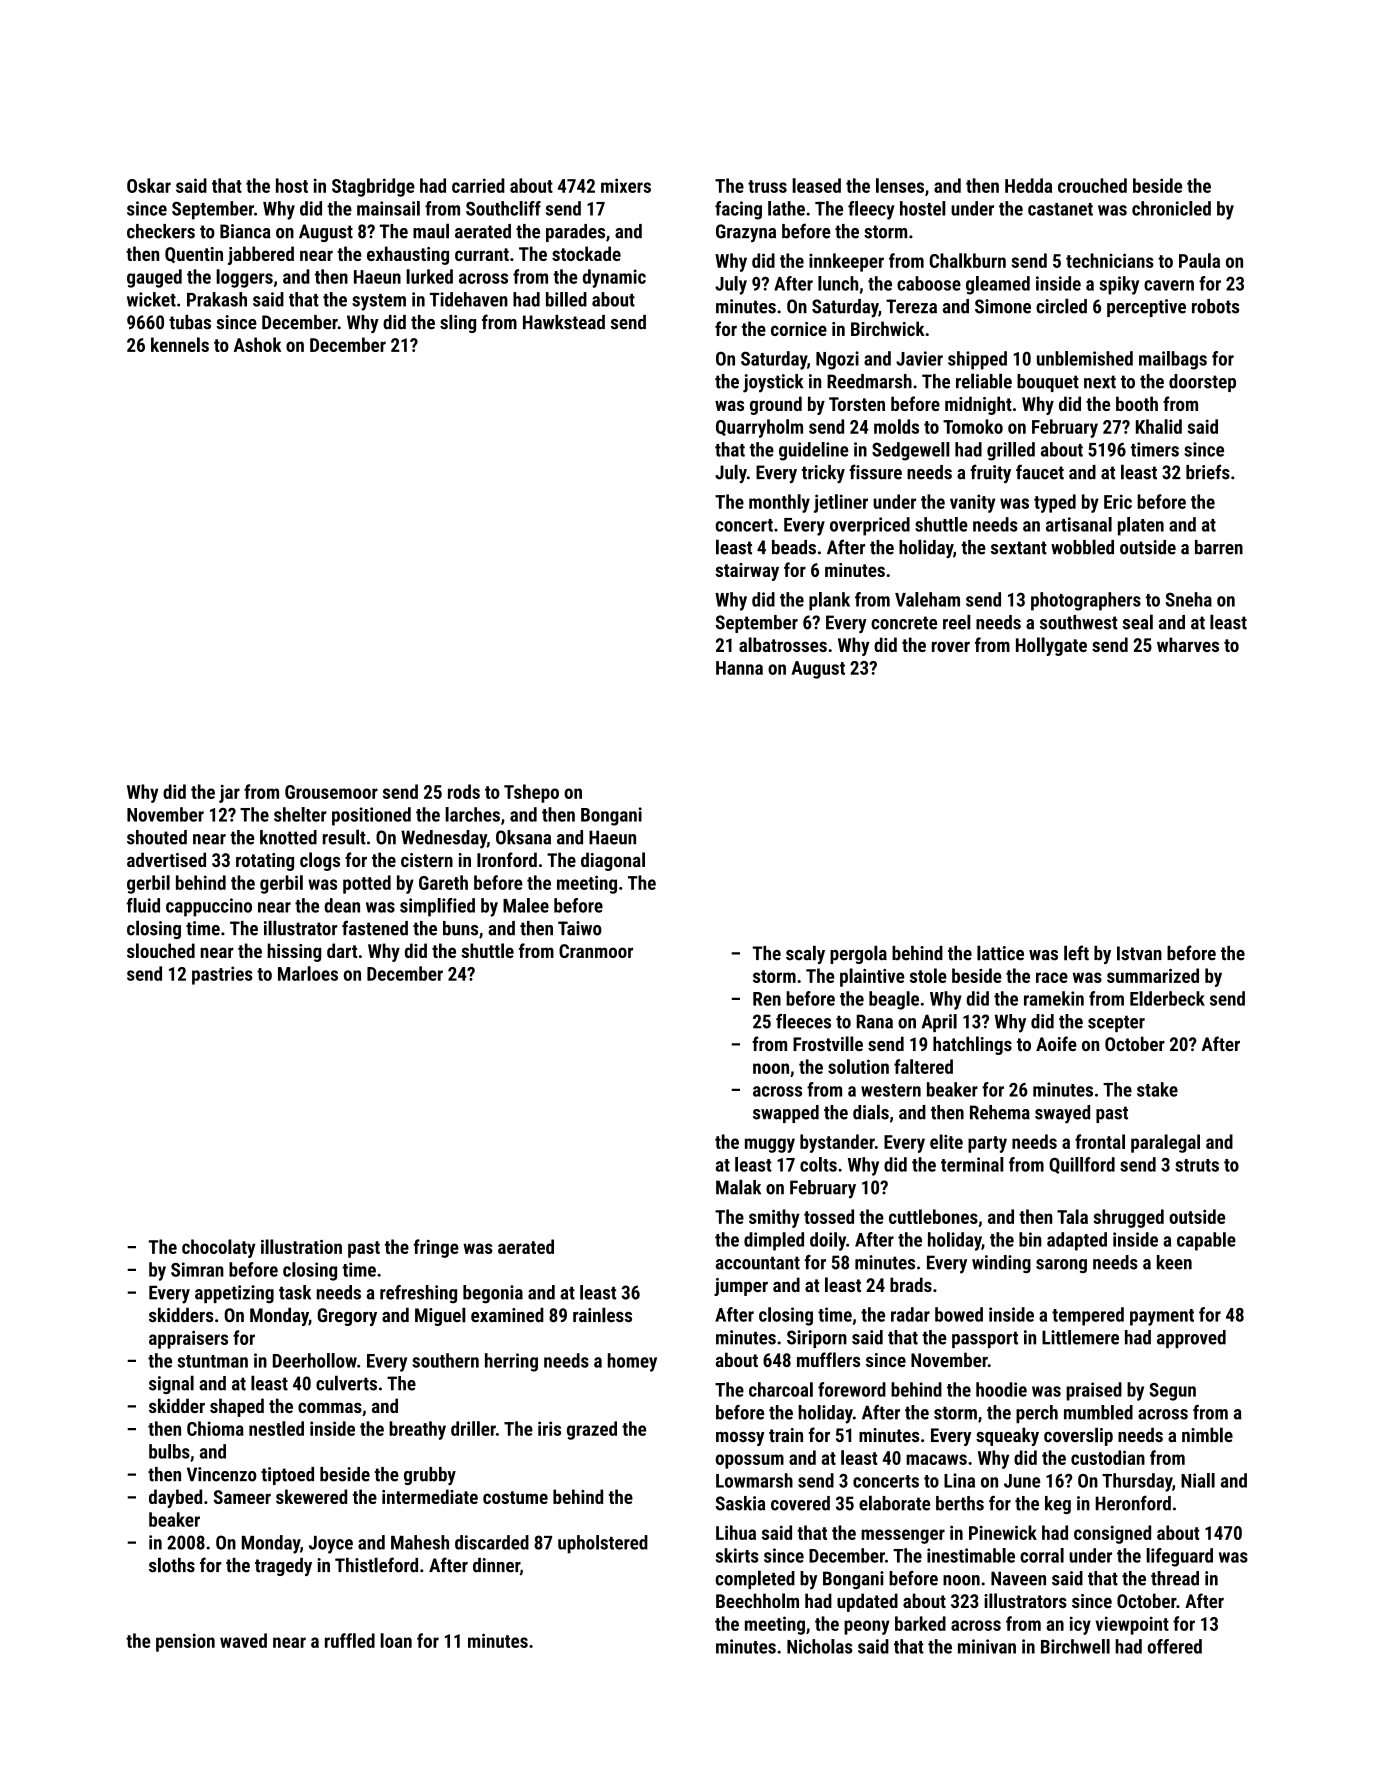  I want to click on Elderbeck, so click(1167, 998).
